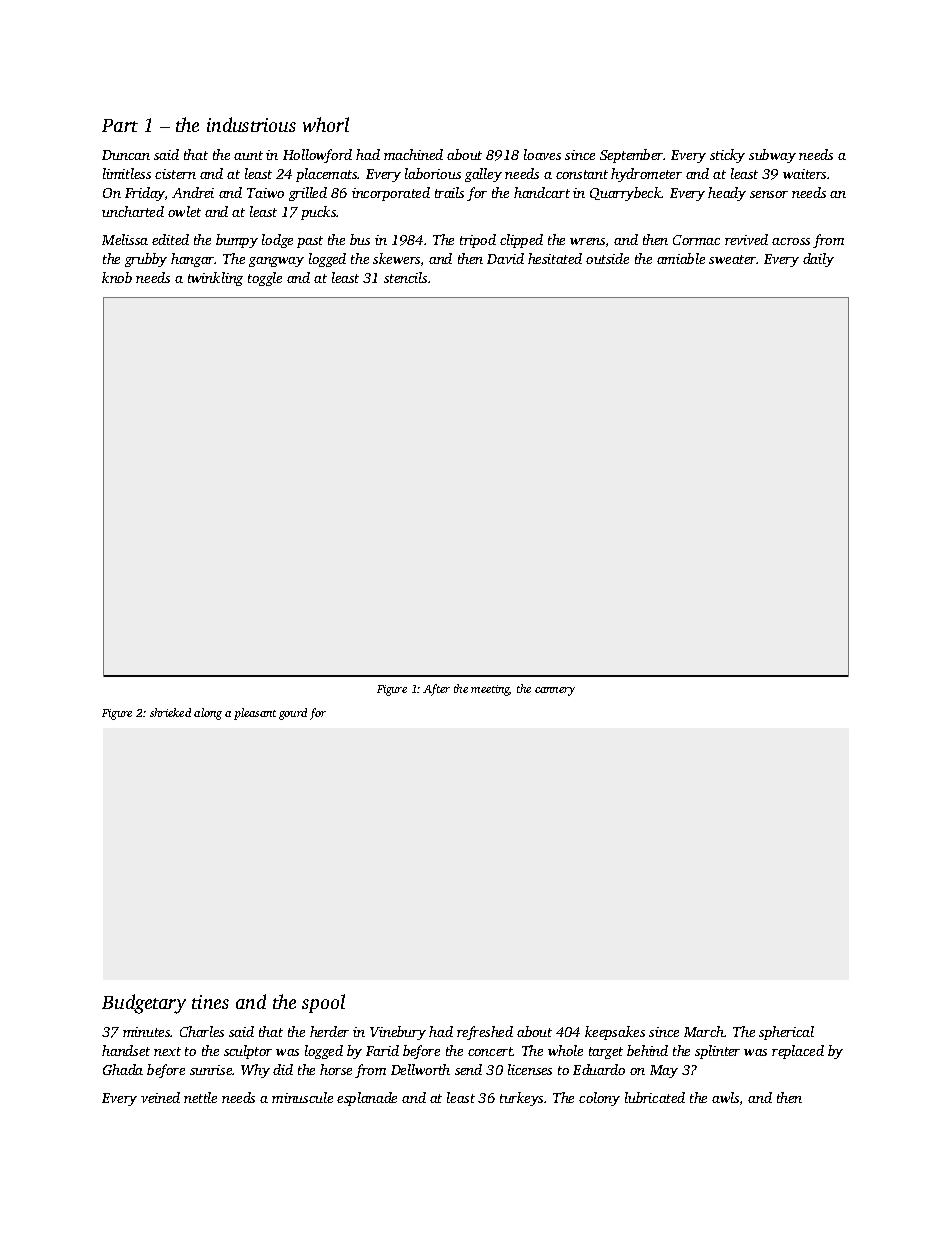  What do you see at coordinates (615, 1033) in the screenshot?
I see `keepsakes` at bounding box center [615, 1033].
